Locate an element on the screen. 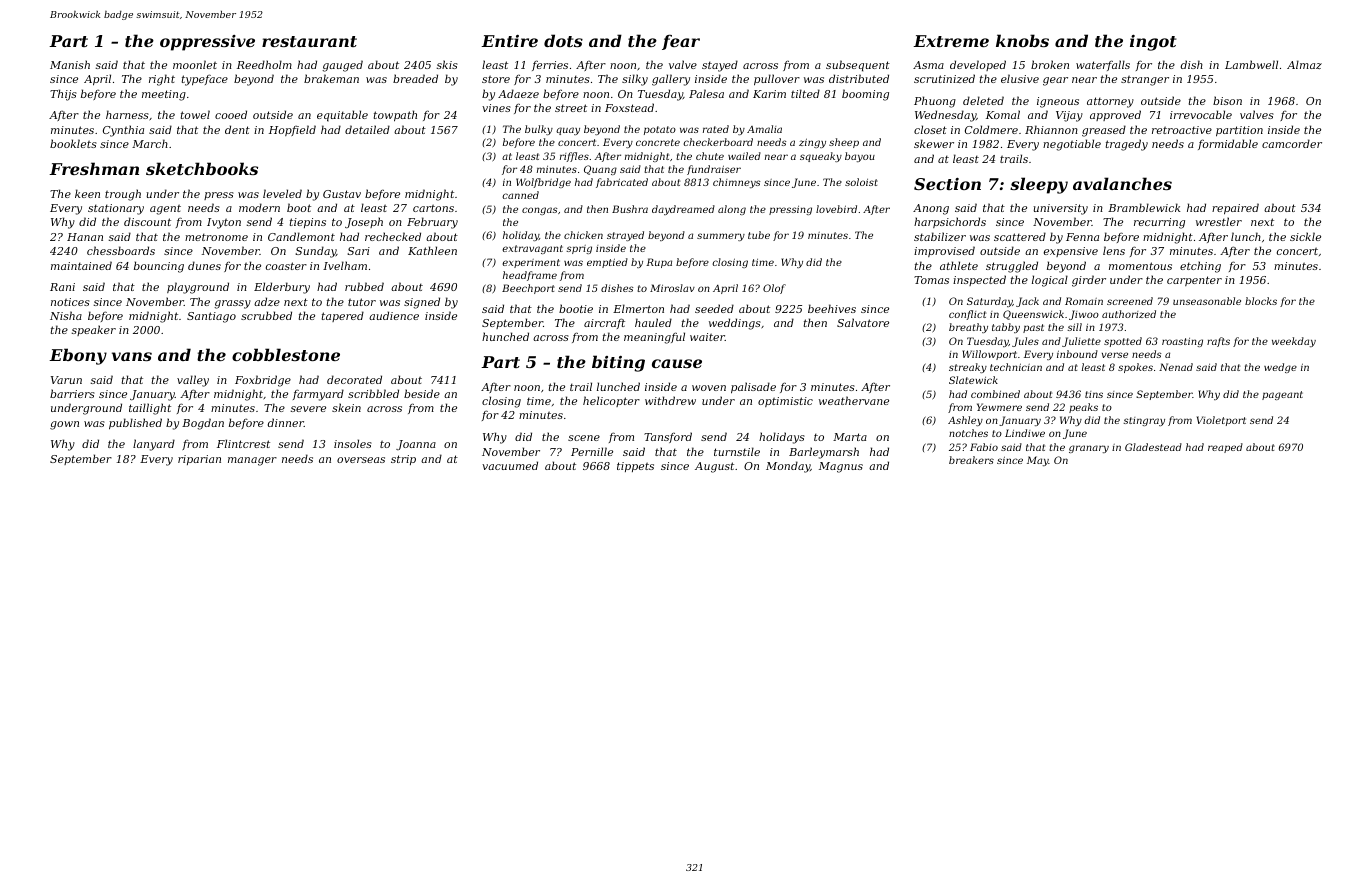 This screenshot has height=887, width=1372. Manish is located at coordinates (70, 64).
